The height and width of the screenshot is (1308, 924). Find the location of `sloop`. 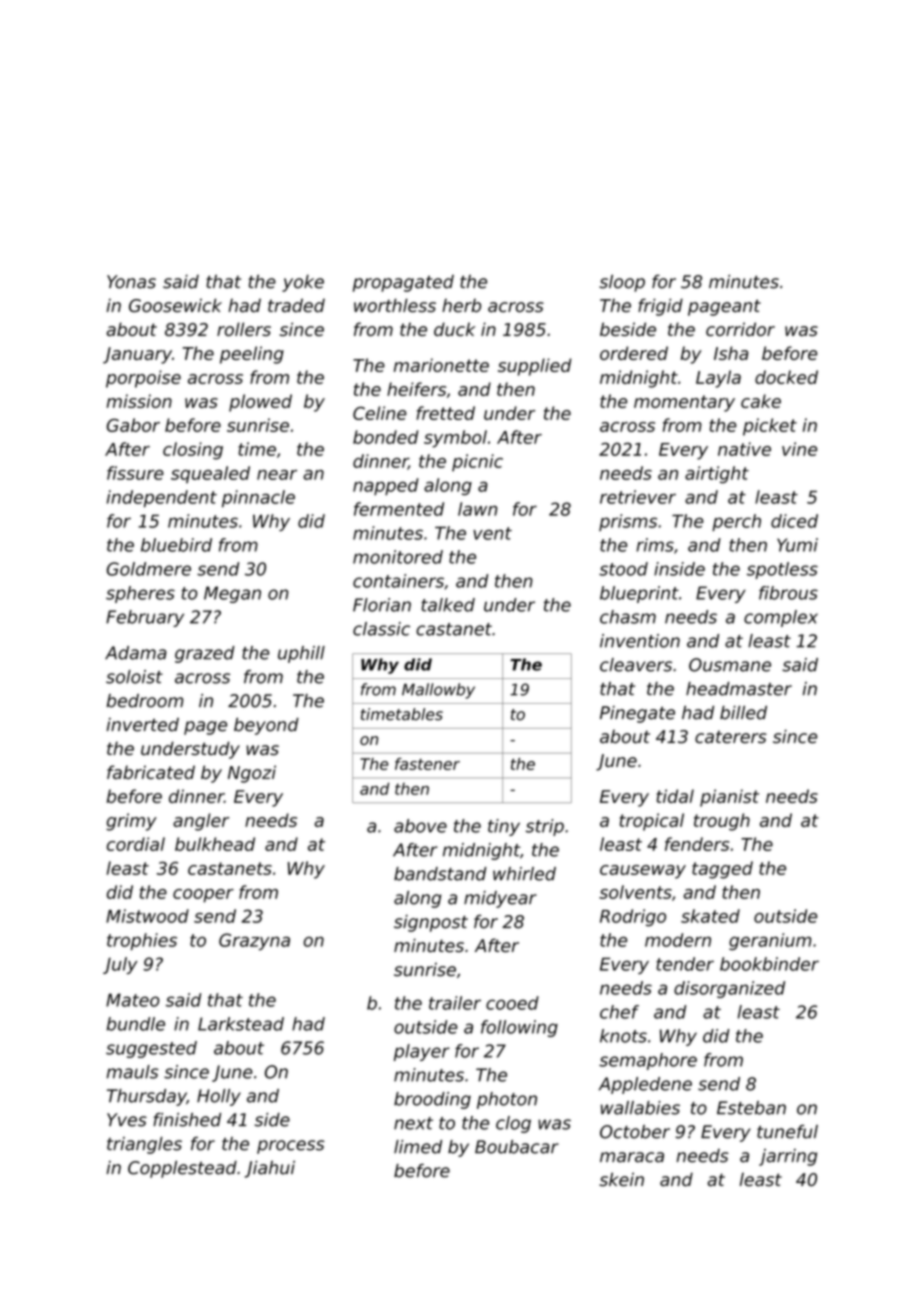

sloop is located at coordinates (622, 283).
